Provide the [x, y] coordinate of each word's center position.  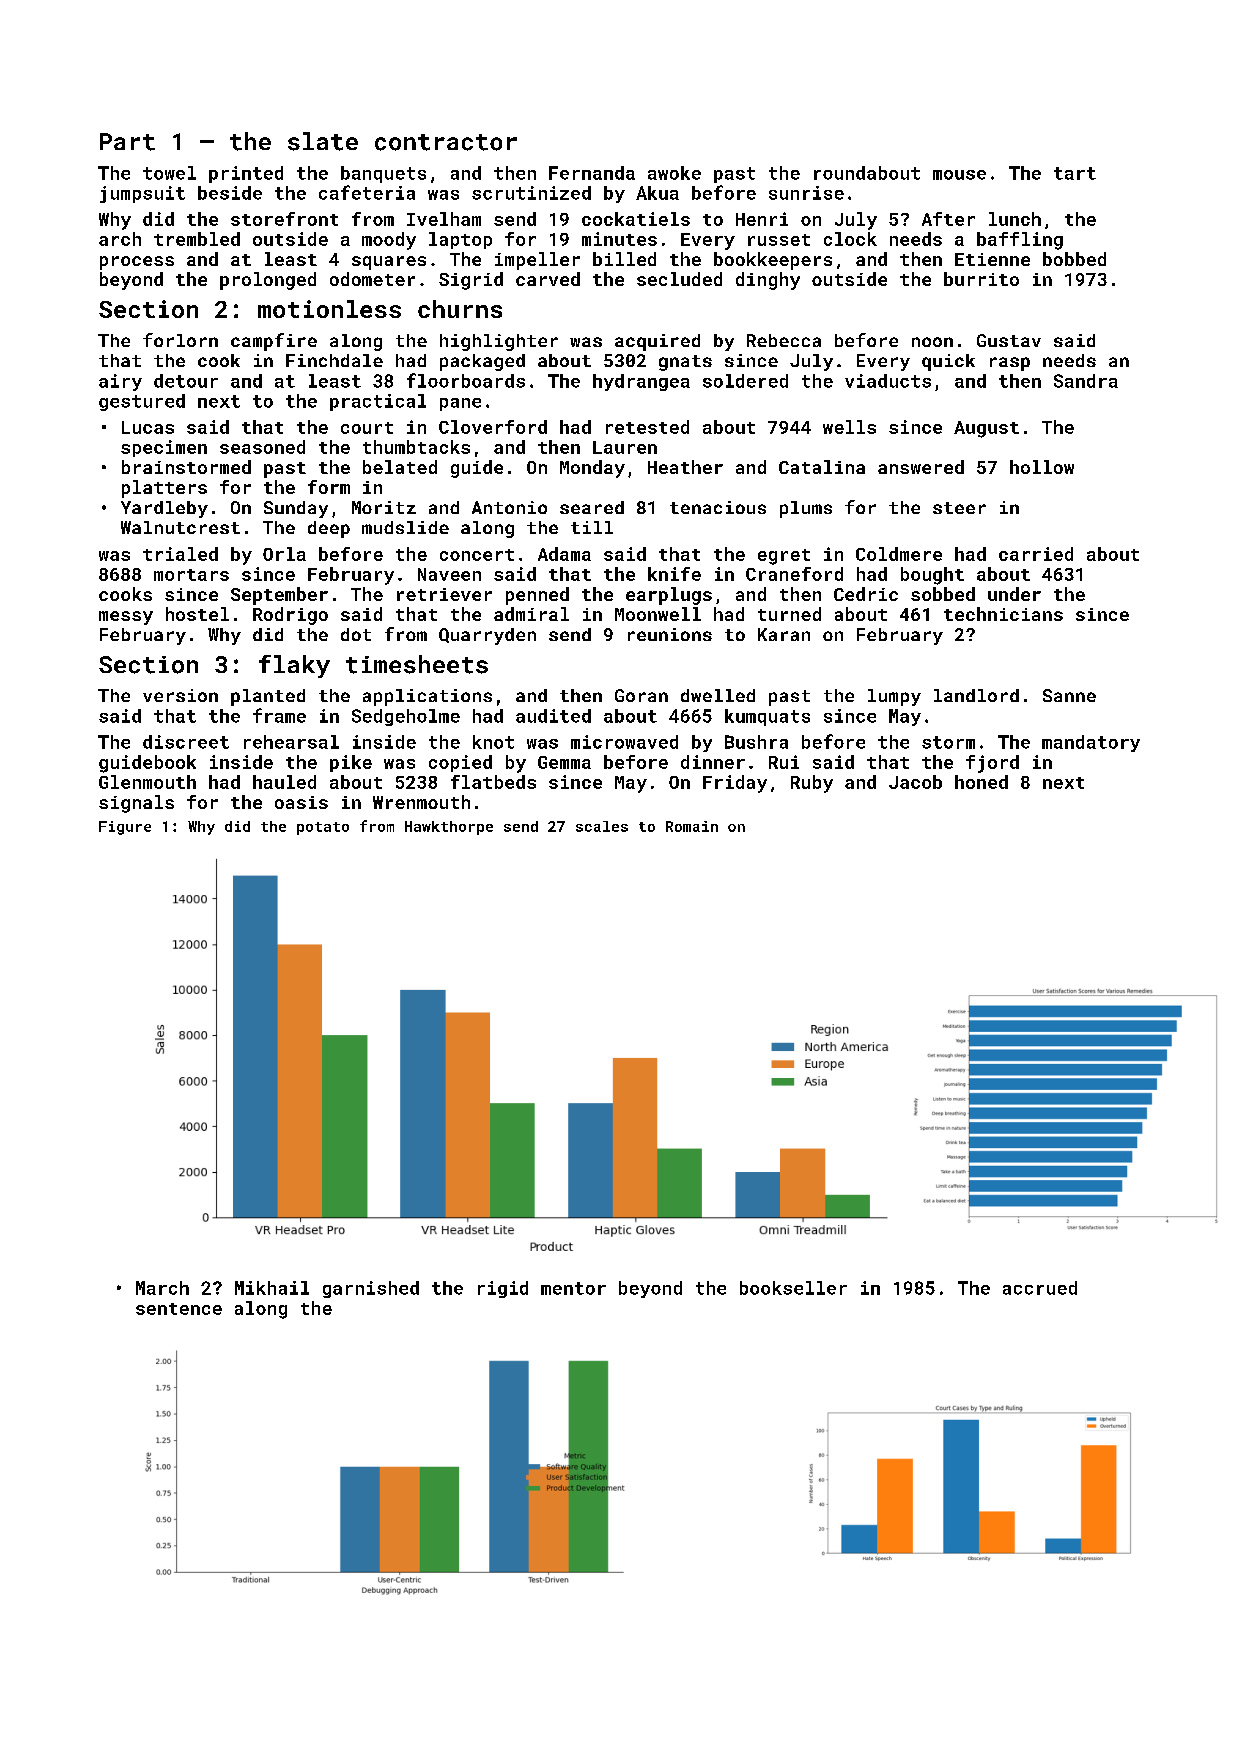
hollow [1042, 467]
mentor [573, 1288]
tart [1075, 173]
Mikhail [272, 1288]
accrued [1040, 1288]
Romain [692, 826]
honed [981, 782]
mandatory [1091, 743]
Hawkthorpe [449, 828]
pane [460, 404]
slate [323, 141]
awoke [674, 173]
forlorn [180, 340]
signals [136, 804]
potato [323, 828]
